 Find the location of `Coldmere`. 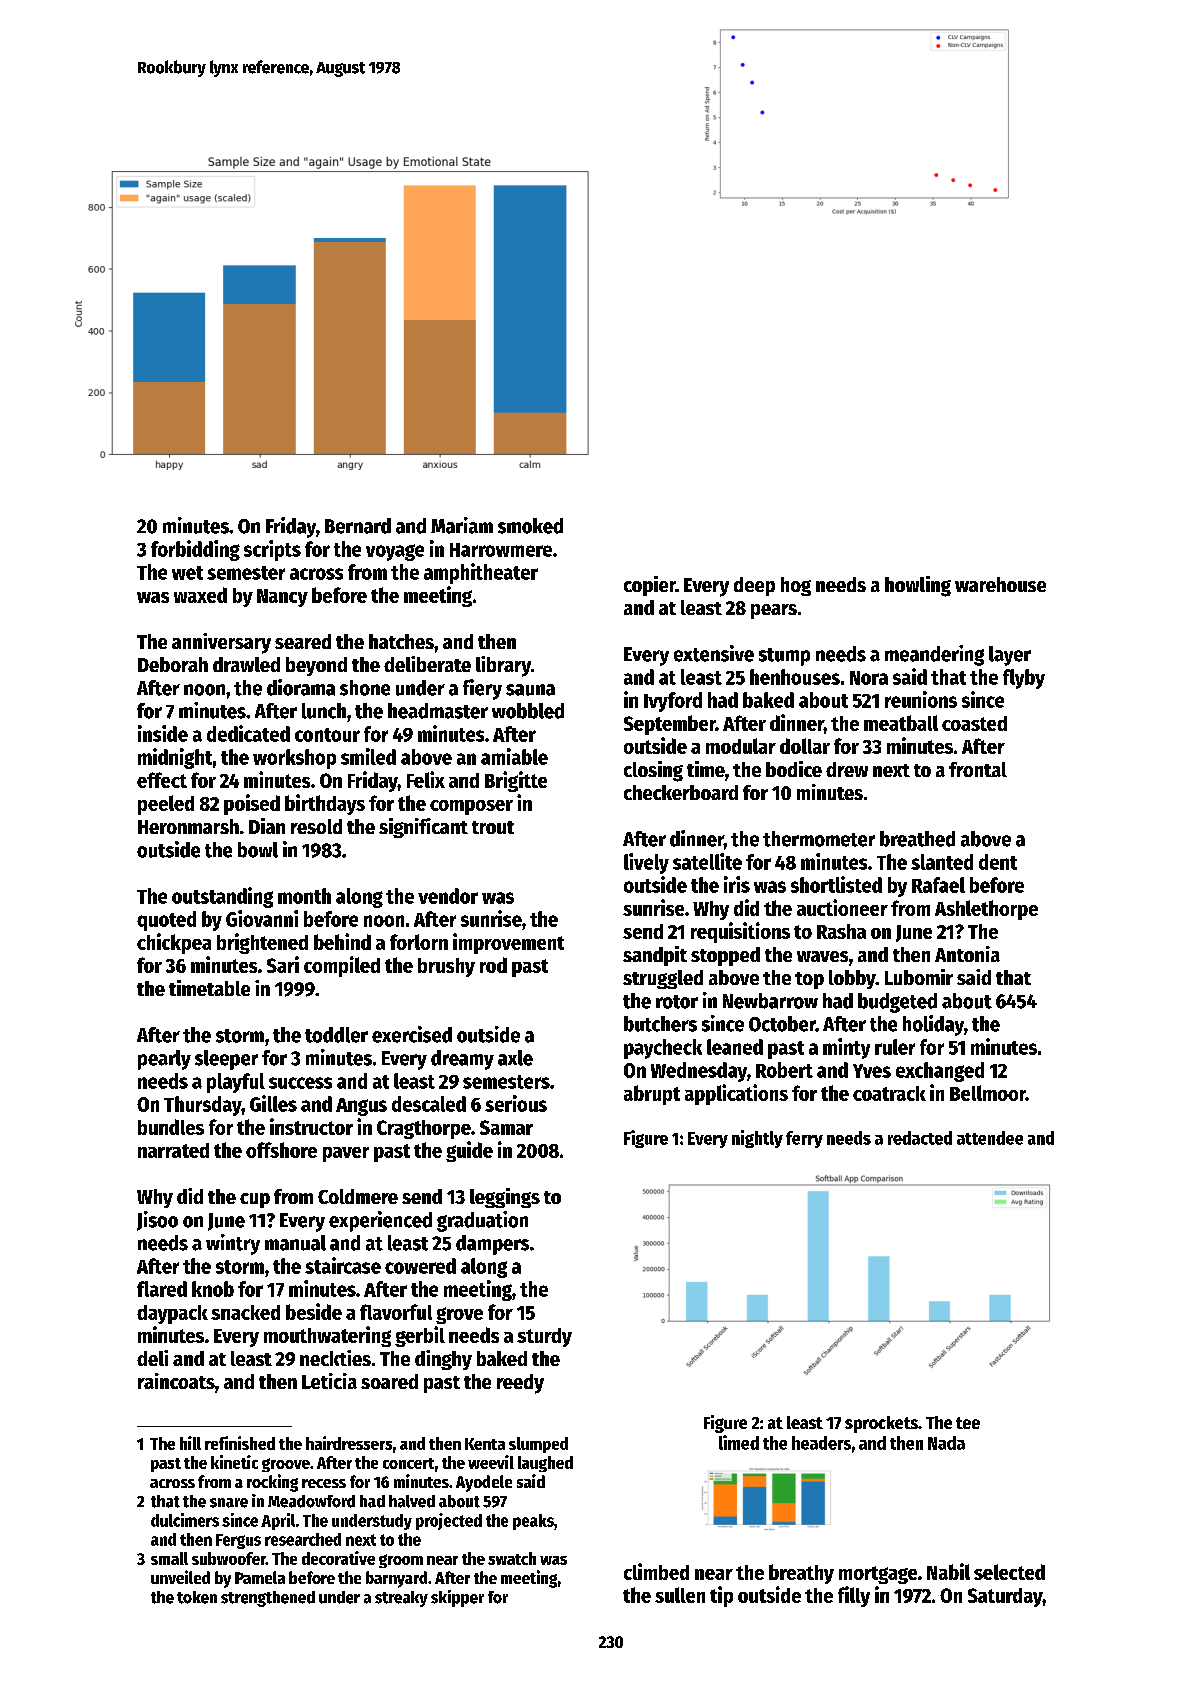

Coldmere is located at coordinates (358, 1196).
